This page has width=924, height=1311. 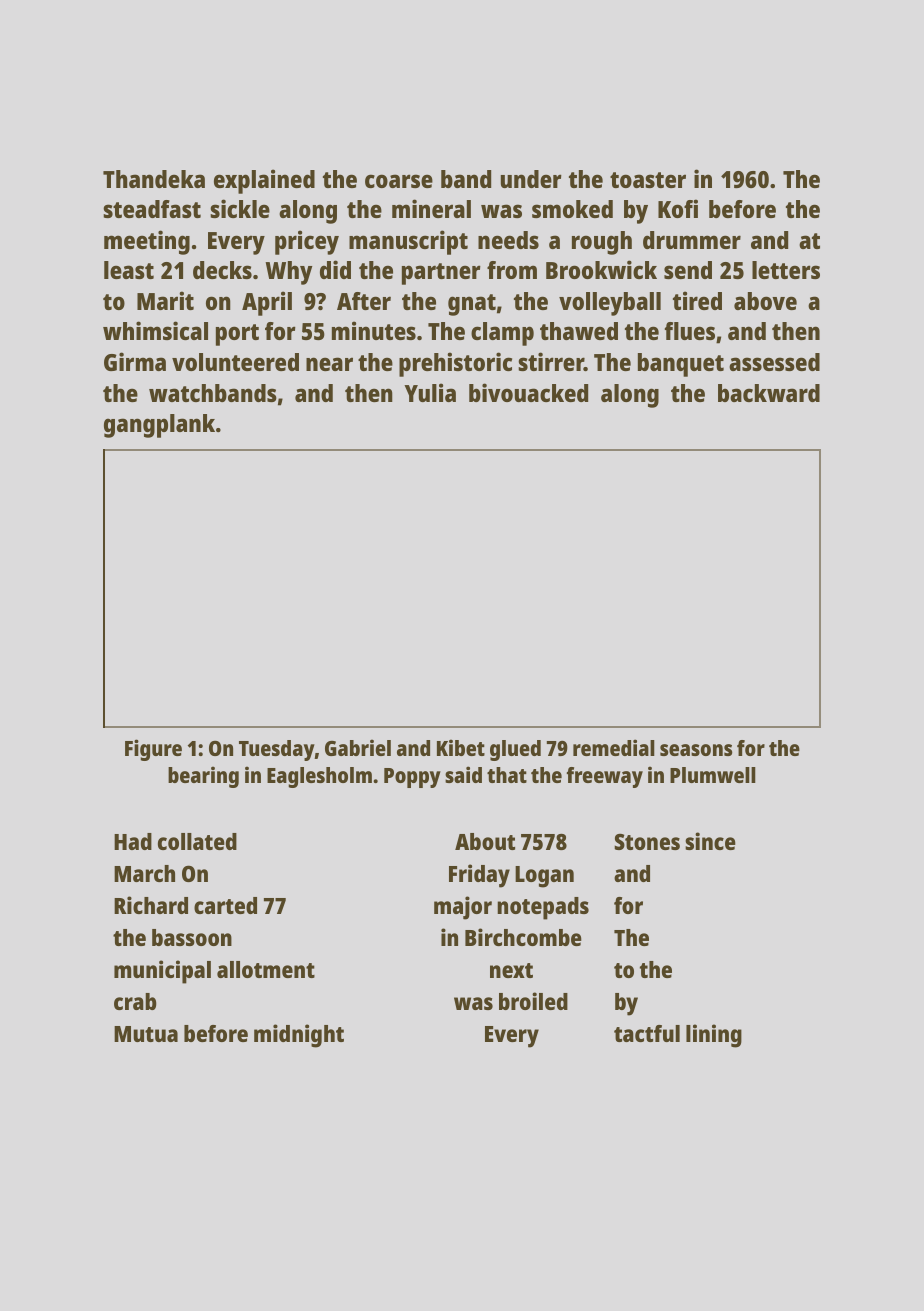 What do you see at coordinates (648, 180) in the page?
I see `toaster` at bounding box center [648, 180].
